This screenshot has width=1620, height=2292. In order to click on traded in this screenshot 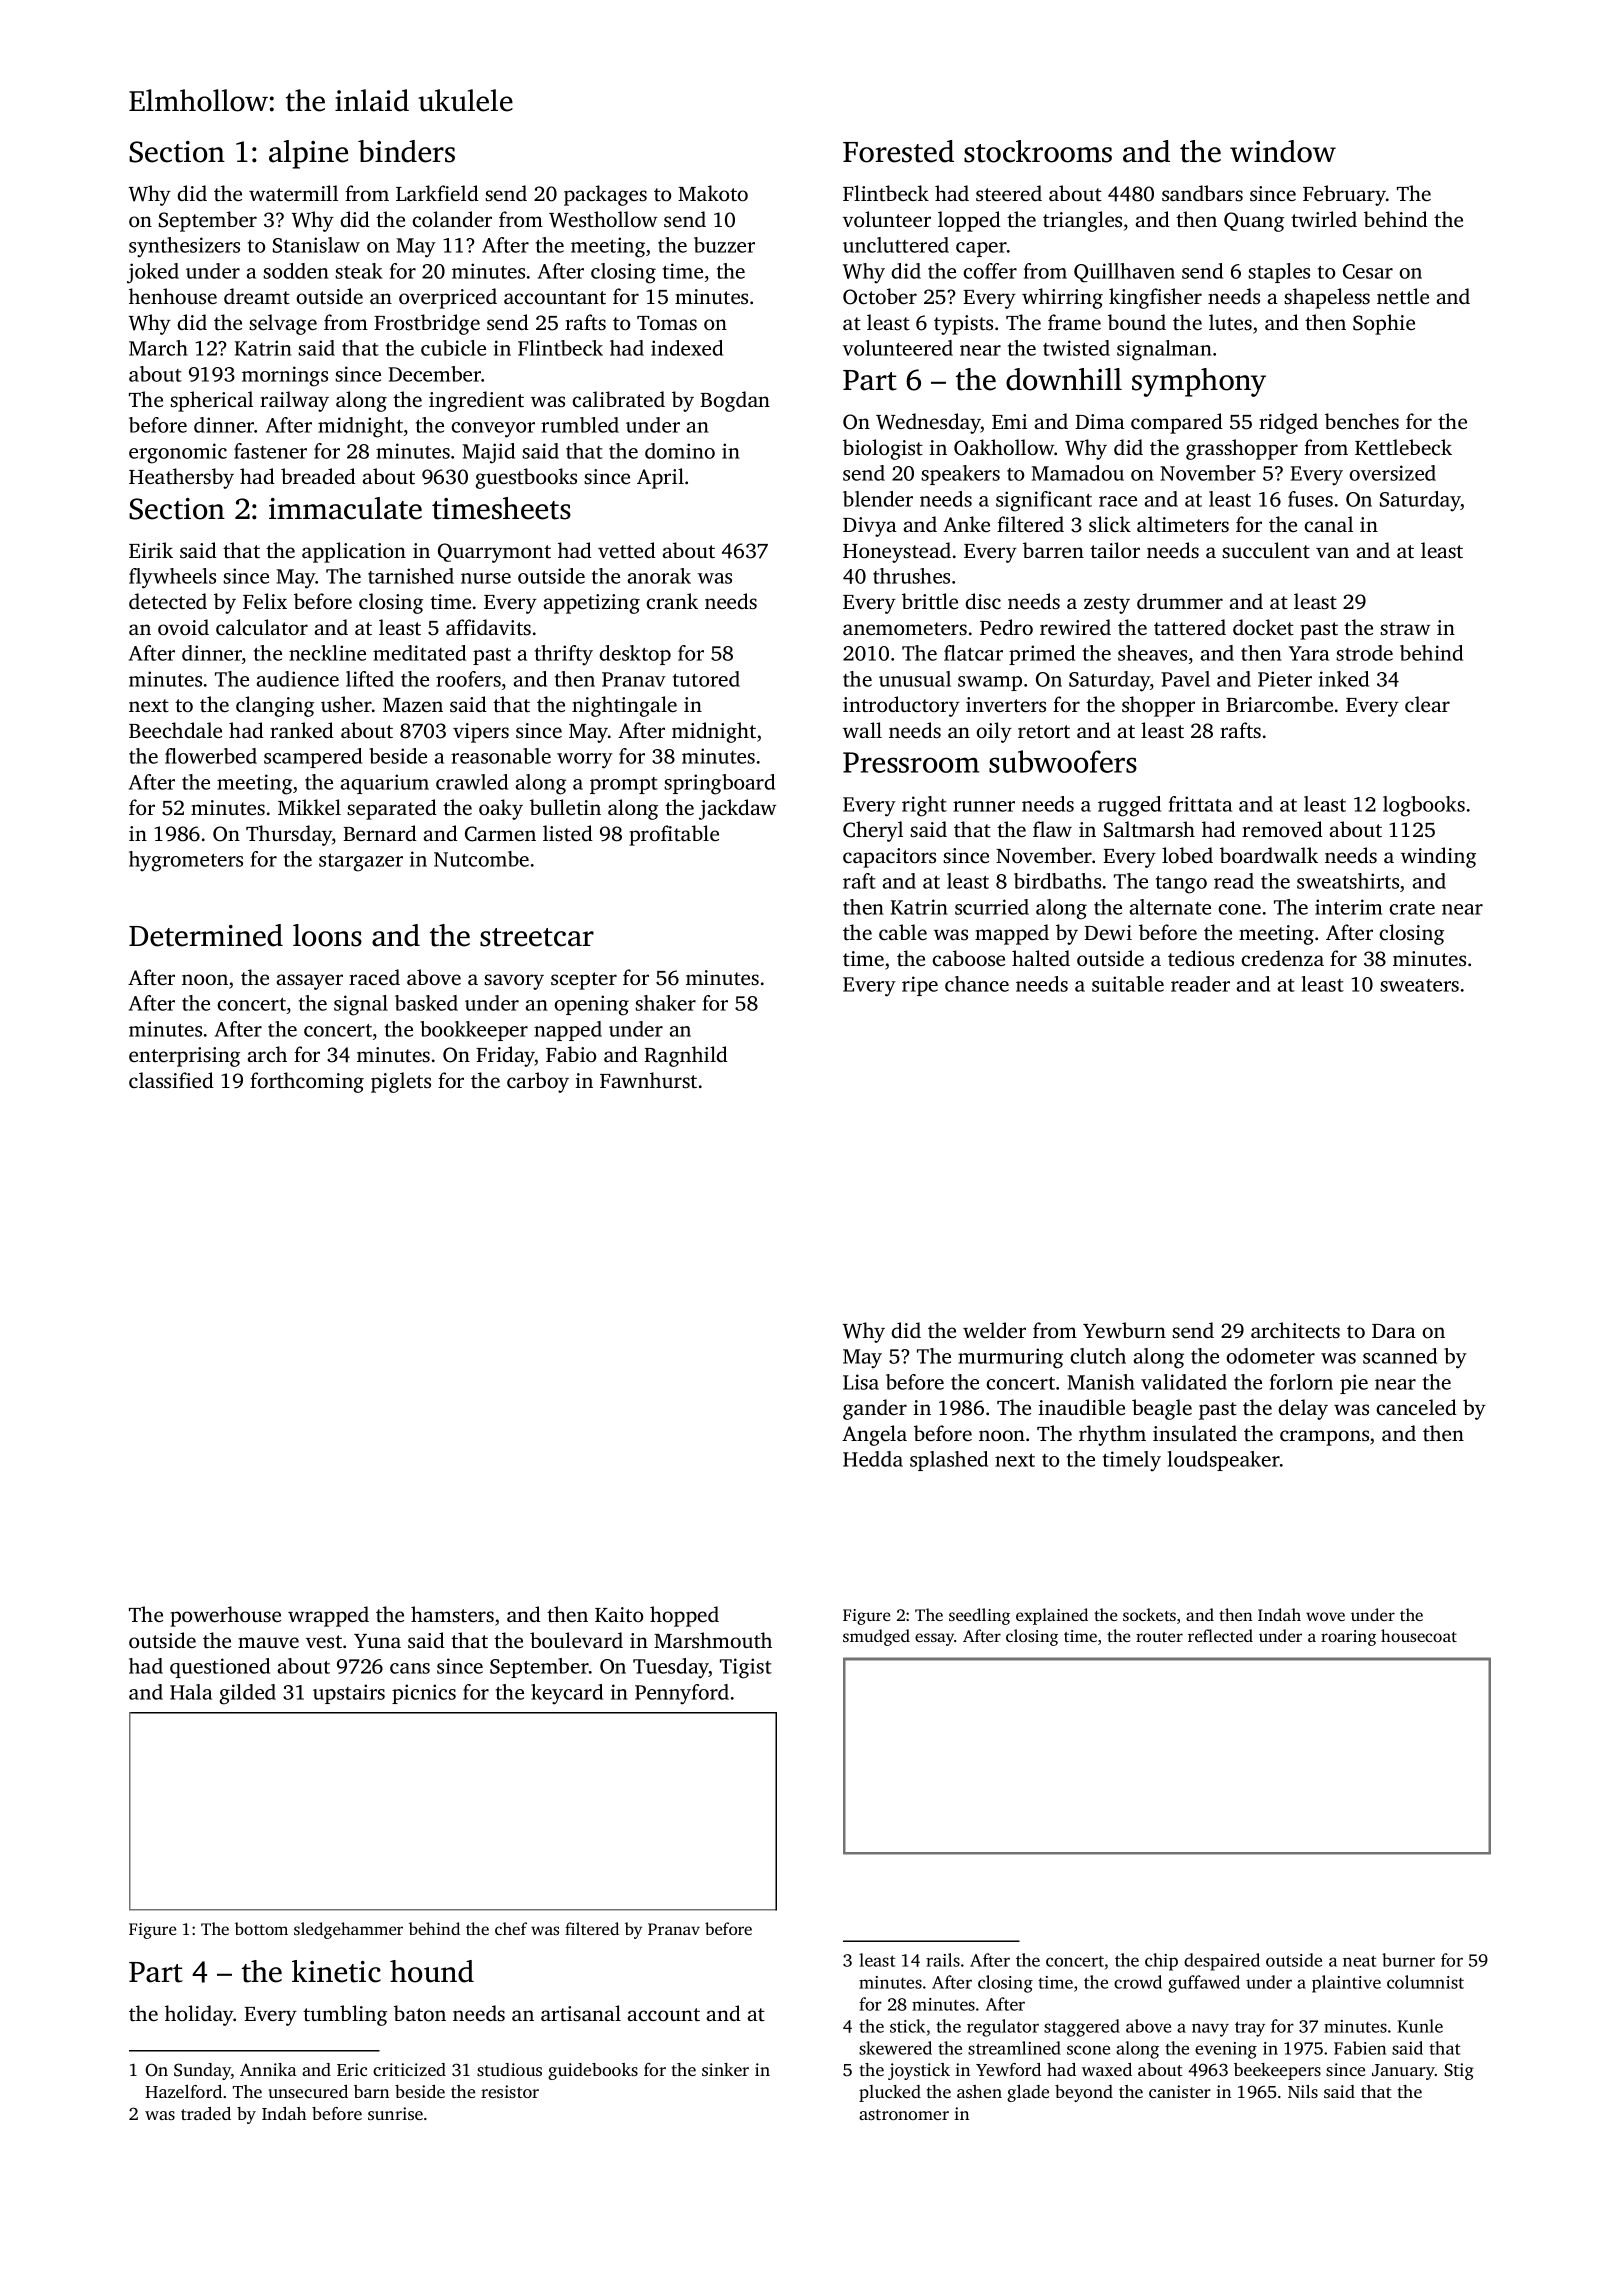, I will do `click(206, 2113)`.
